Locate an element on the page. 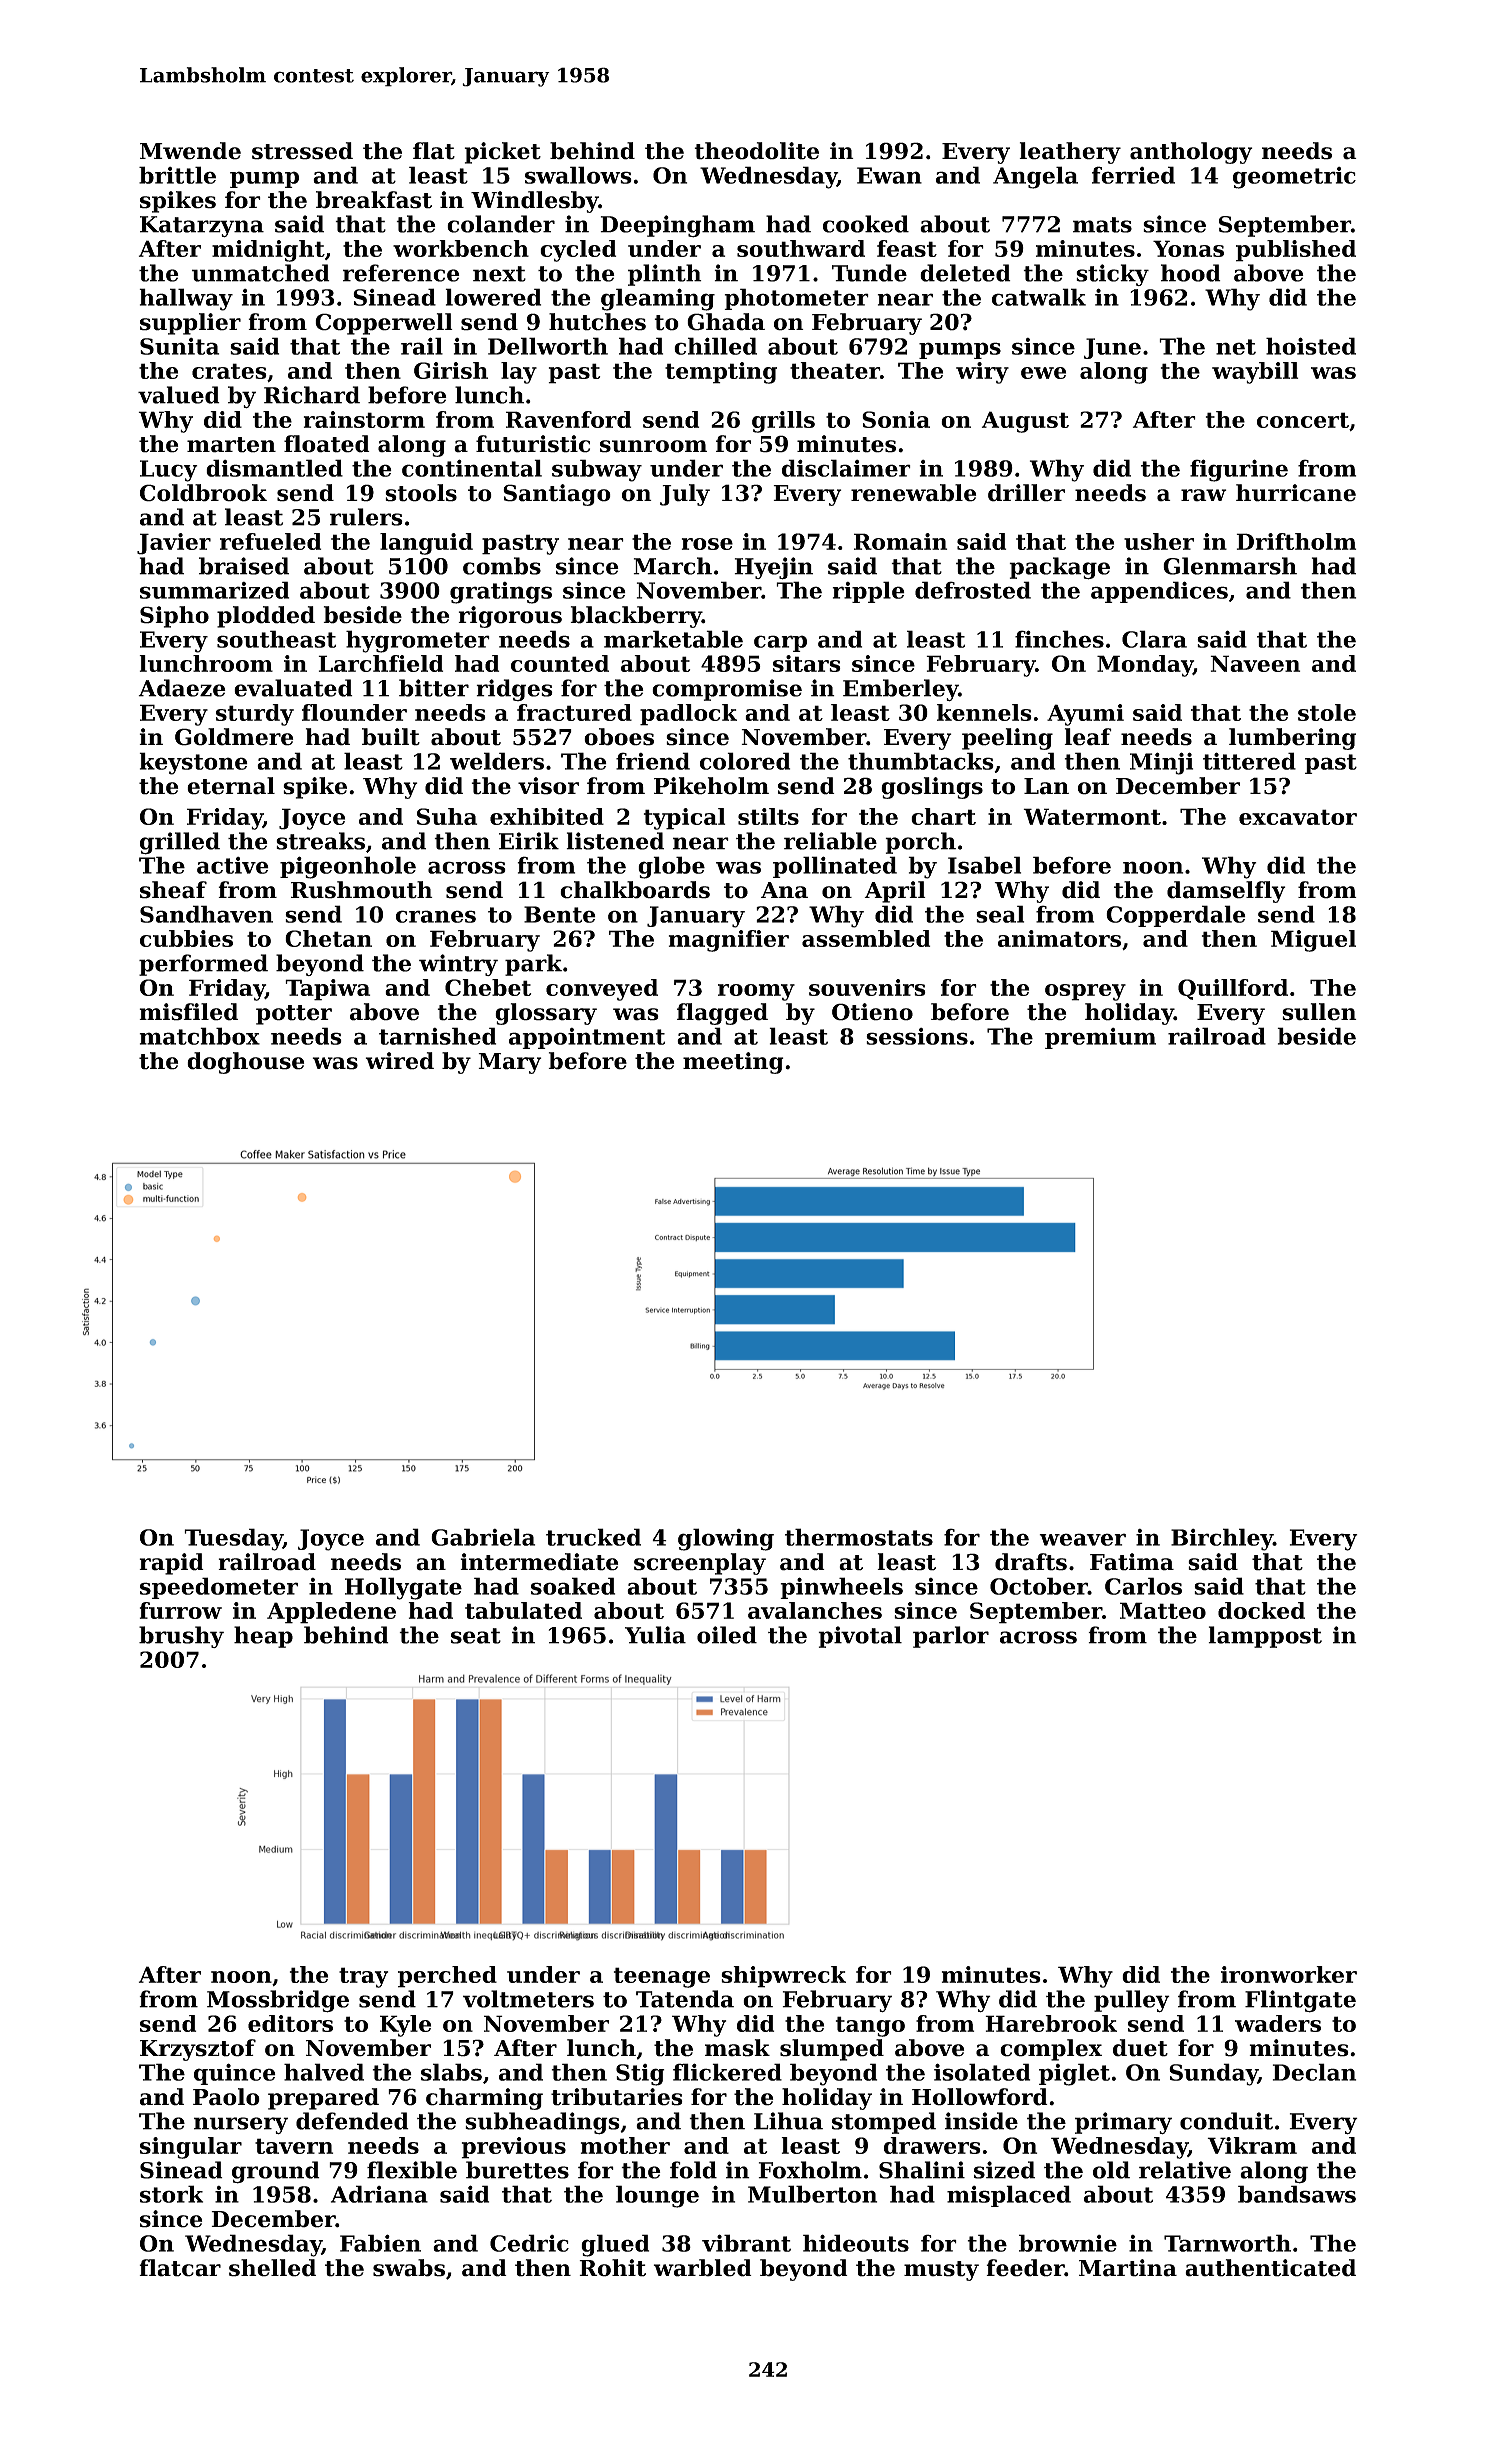 This document has width=1496, height=2464. marketable is located at coordinates (673, 639).
